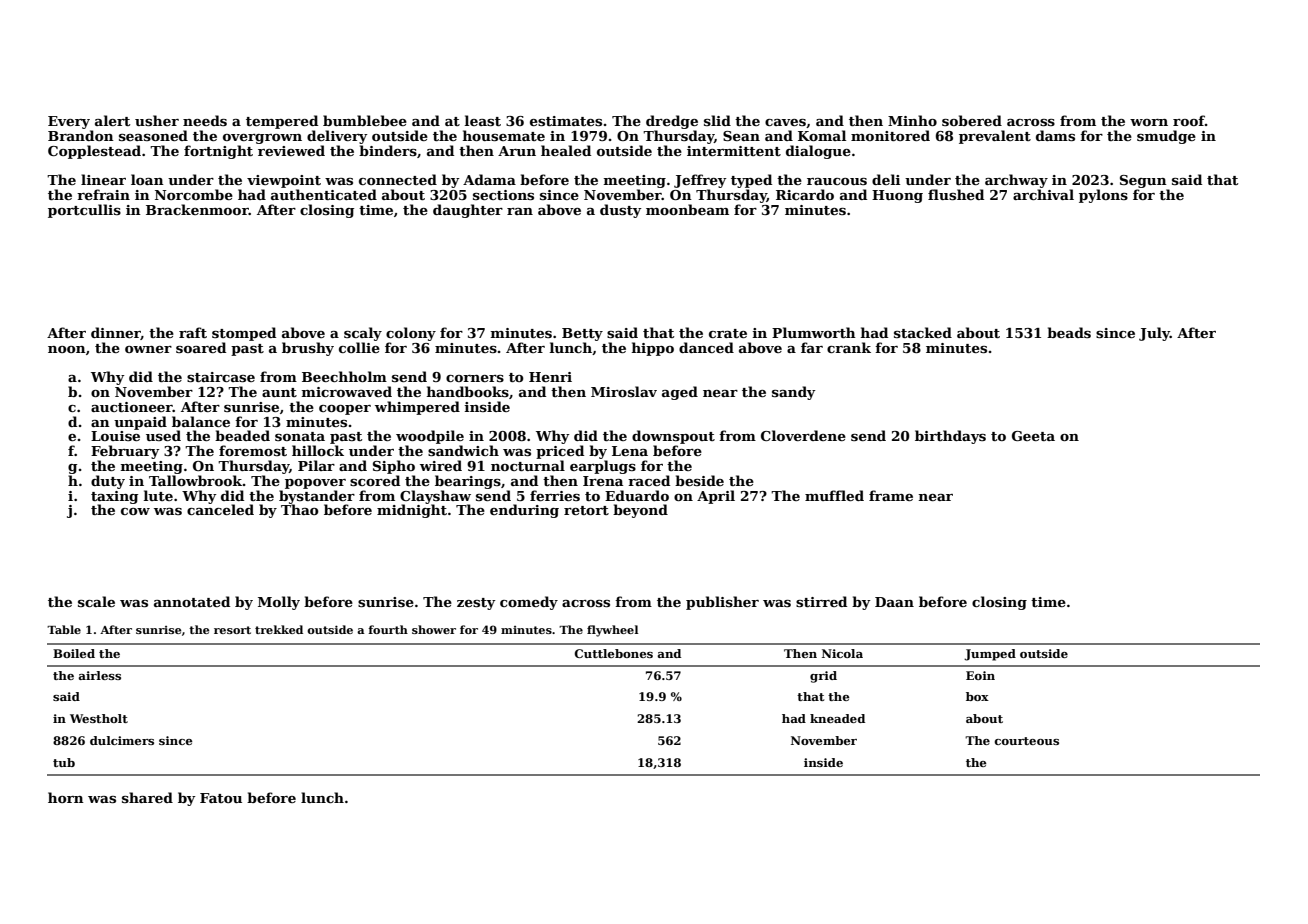  What do you see at coordinates (995, 137) in the page?
I see `prevalent` at bounding box center [995, 137].
